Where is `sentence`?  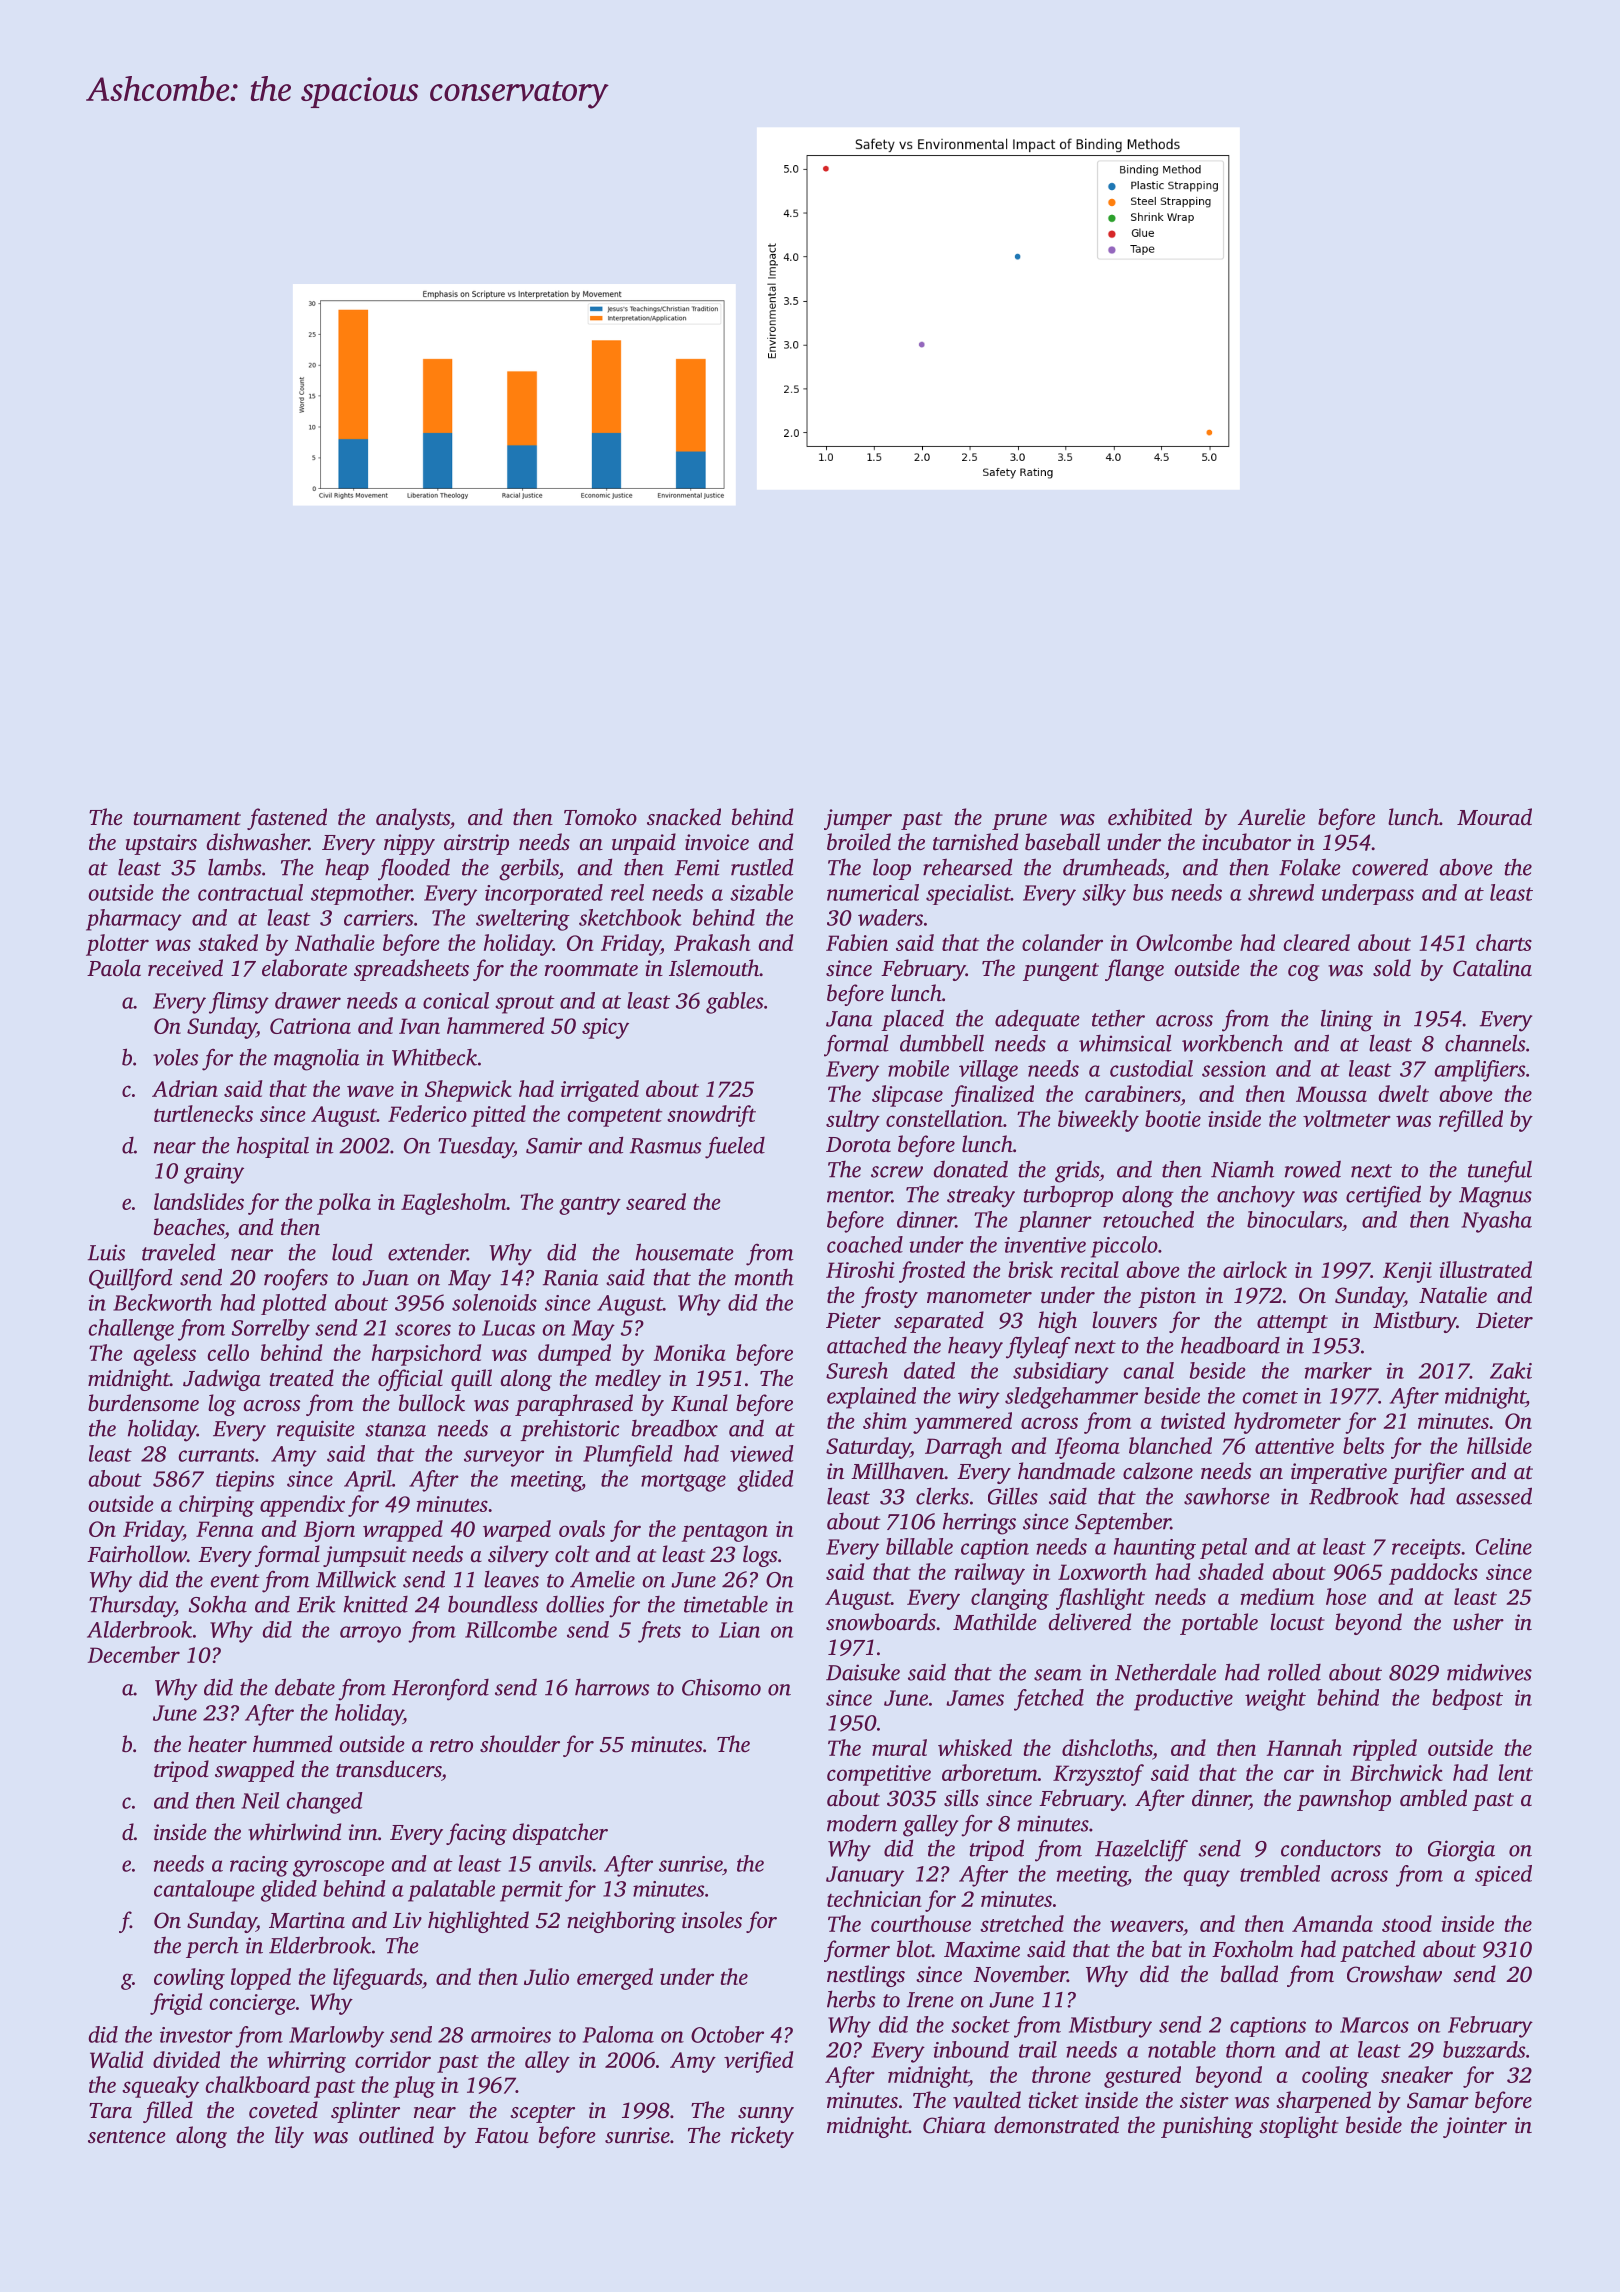 sentence is located at coordinates (127, 2137).
